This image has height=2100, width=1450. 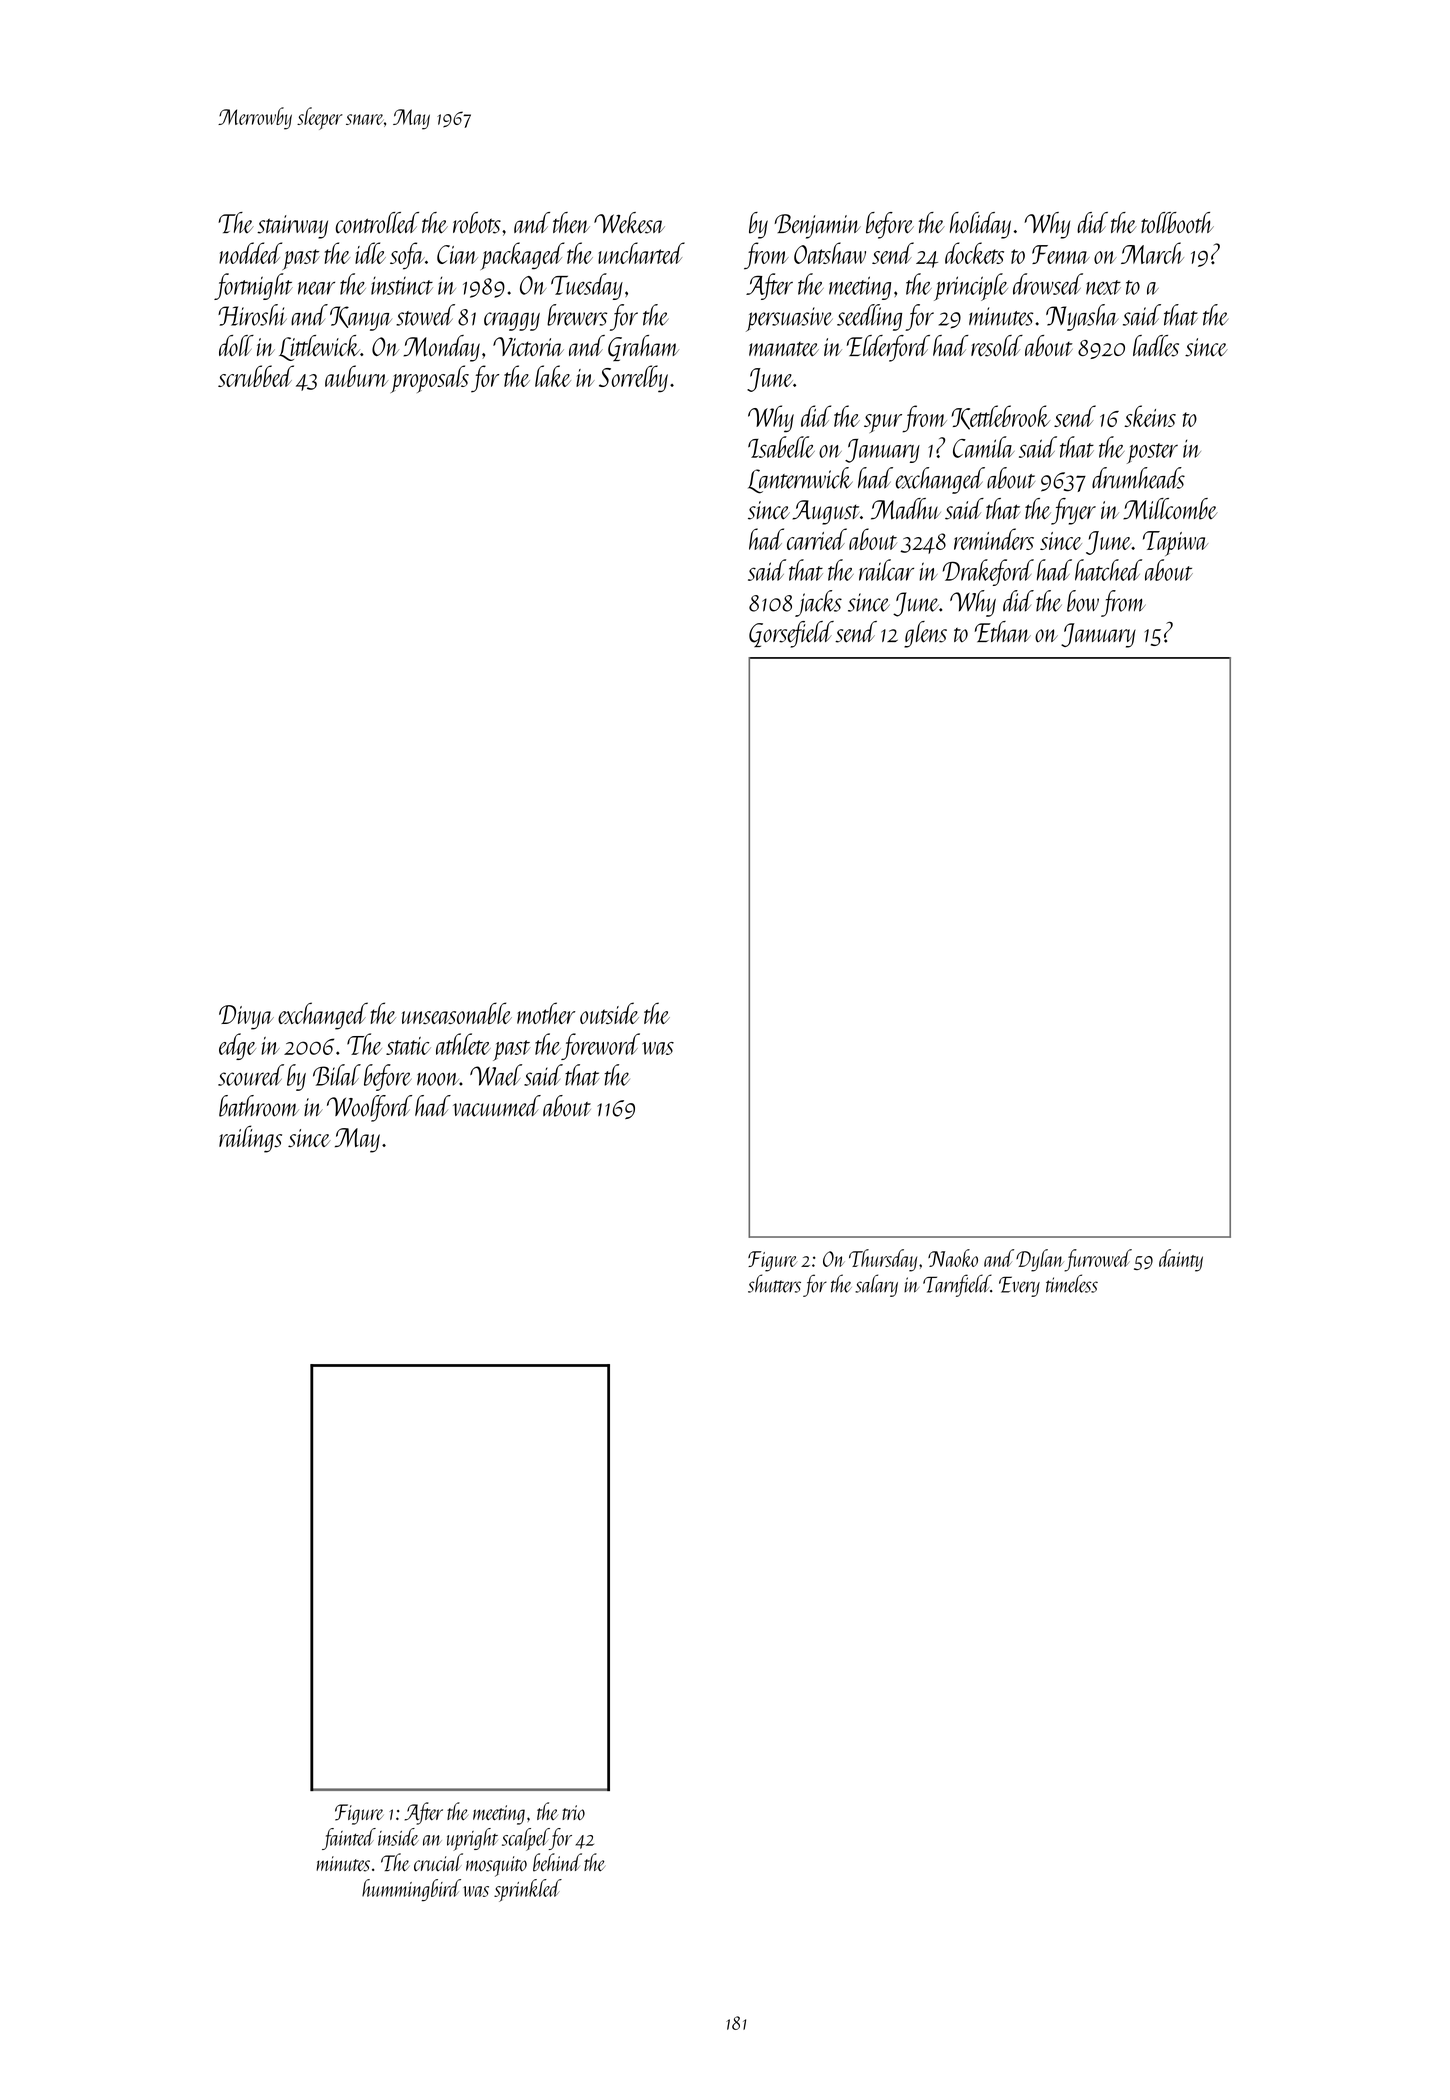 I want to click on Every, so click(x=1019, y=1286).
